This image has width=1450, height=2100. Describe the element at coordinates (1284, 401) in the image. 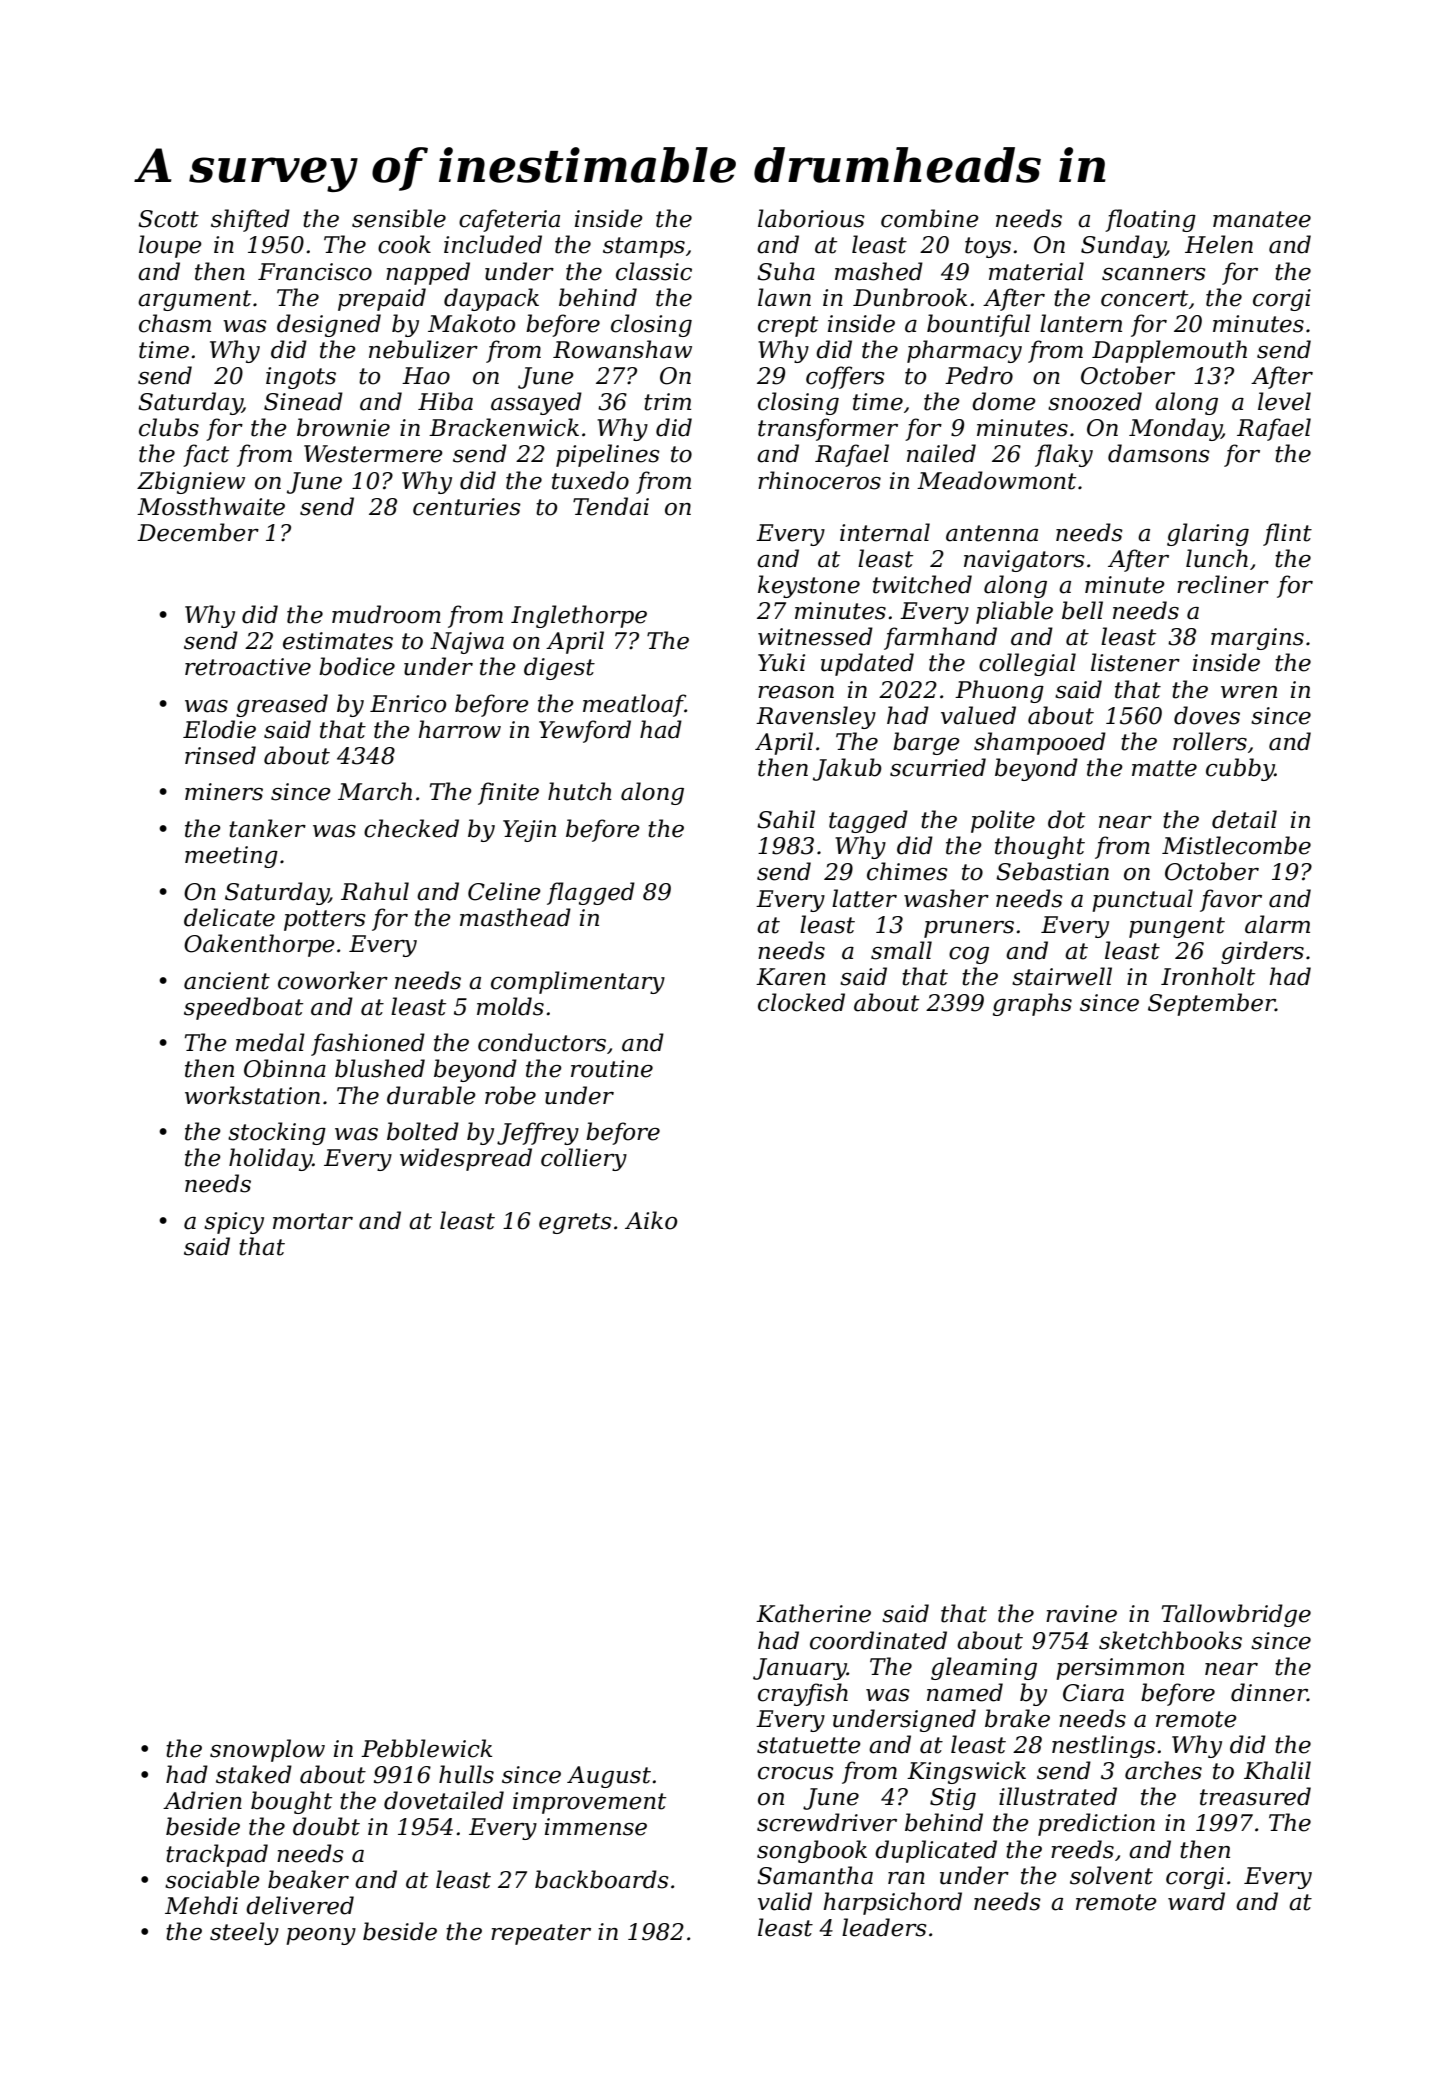

I see `level` at that location.
